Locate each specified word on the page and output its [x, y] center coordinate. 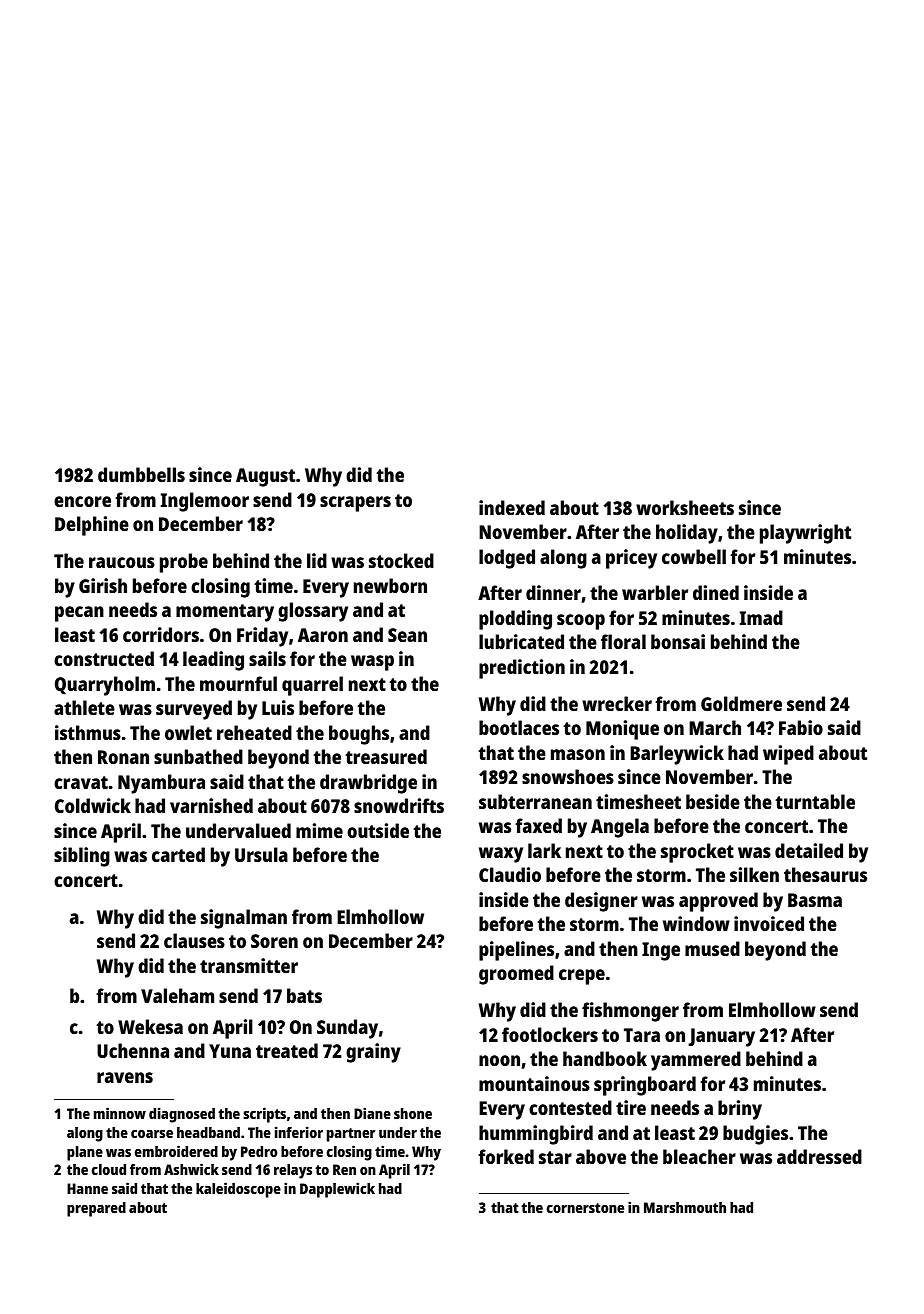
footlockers [550, 1034]
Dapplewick [337, 1190]
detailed [809, 850]
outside [378, 830]
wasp [372, 663]
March [715, 727]
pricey [631, 559]
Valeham [177, 995]
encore [82, 501]
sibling [82, 857]
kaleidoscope [238, 1190]
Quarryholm [105, 686]
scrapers [355, 504]
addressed [819, 1156]
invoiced [769, 923]
